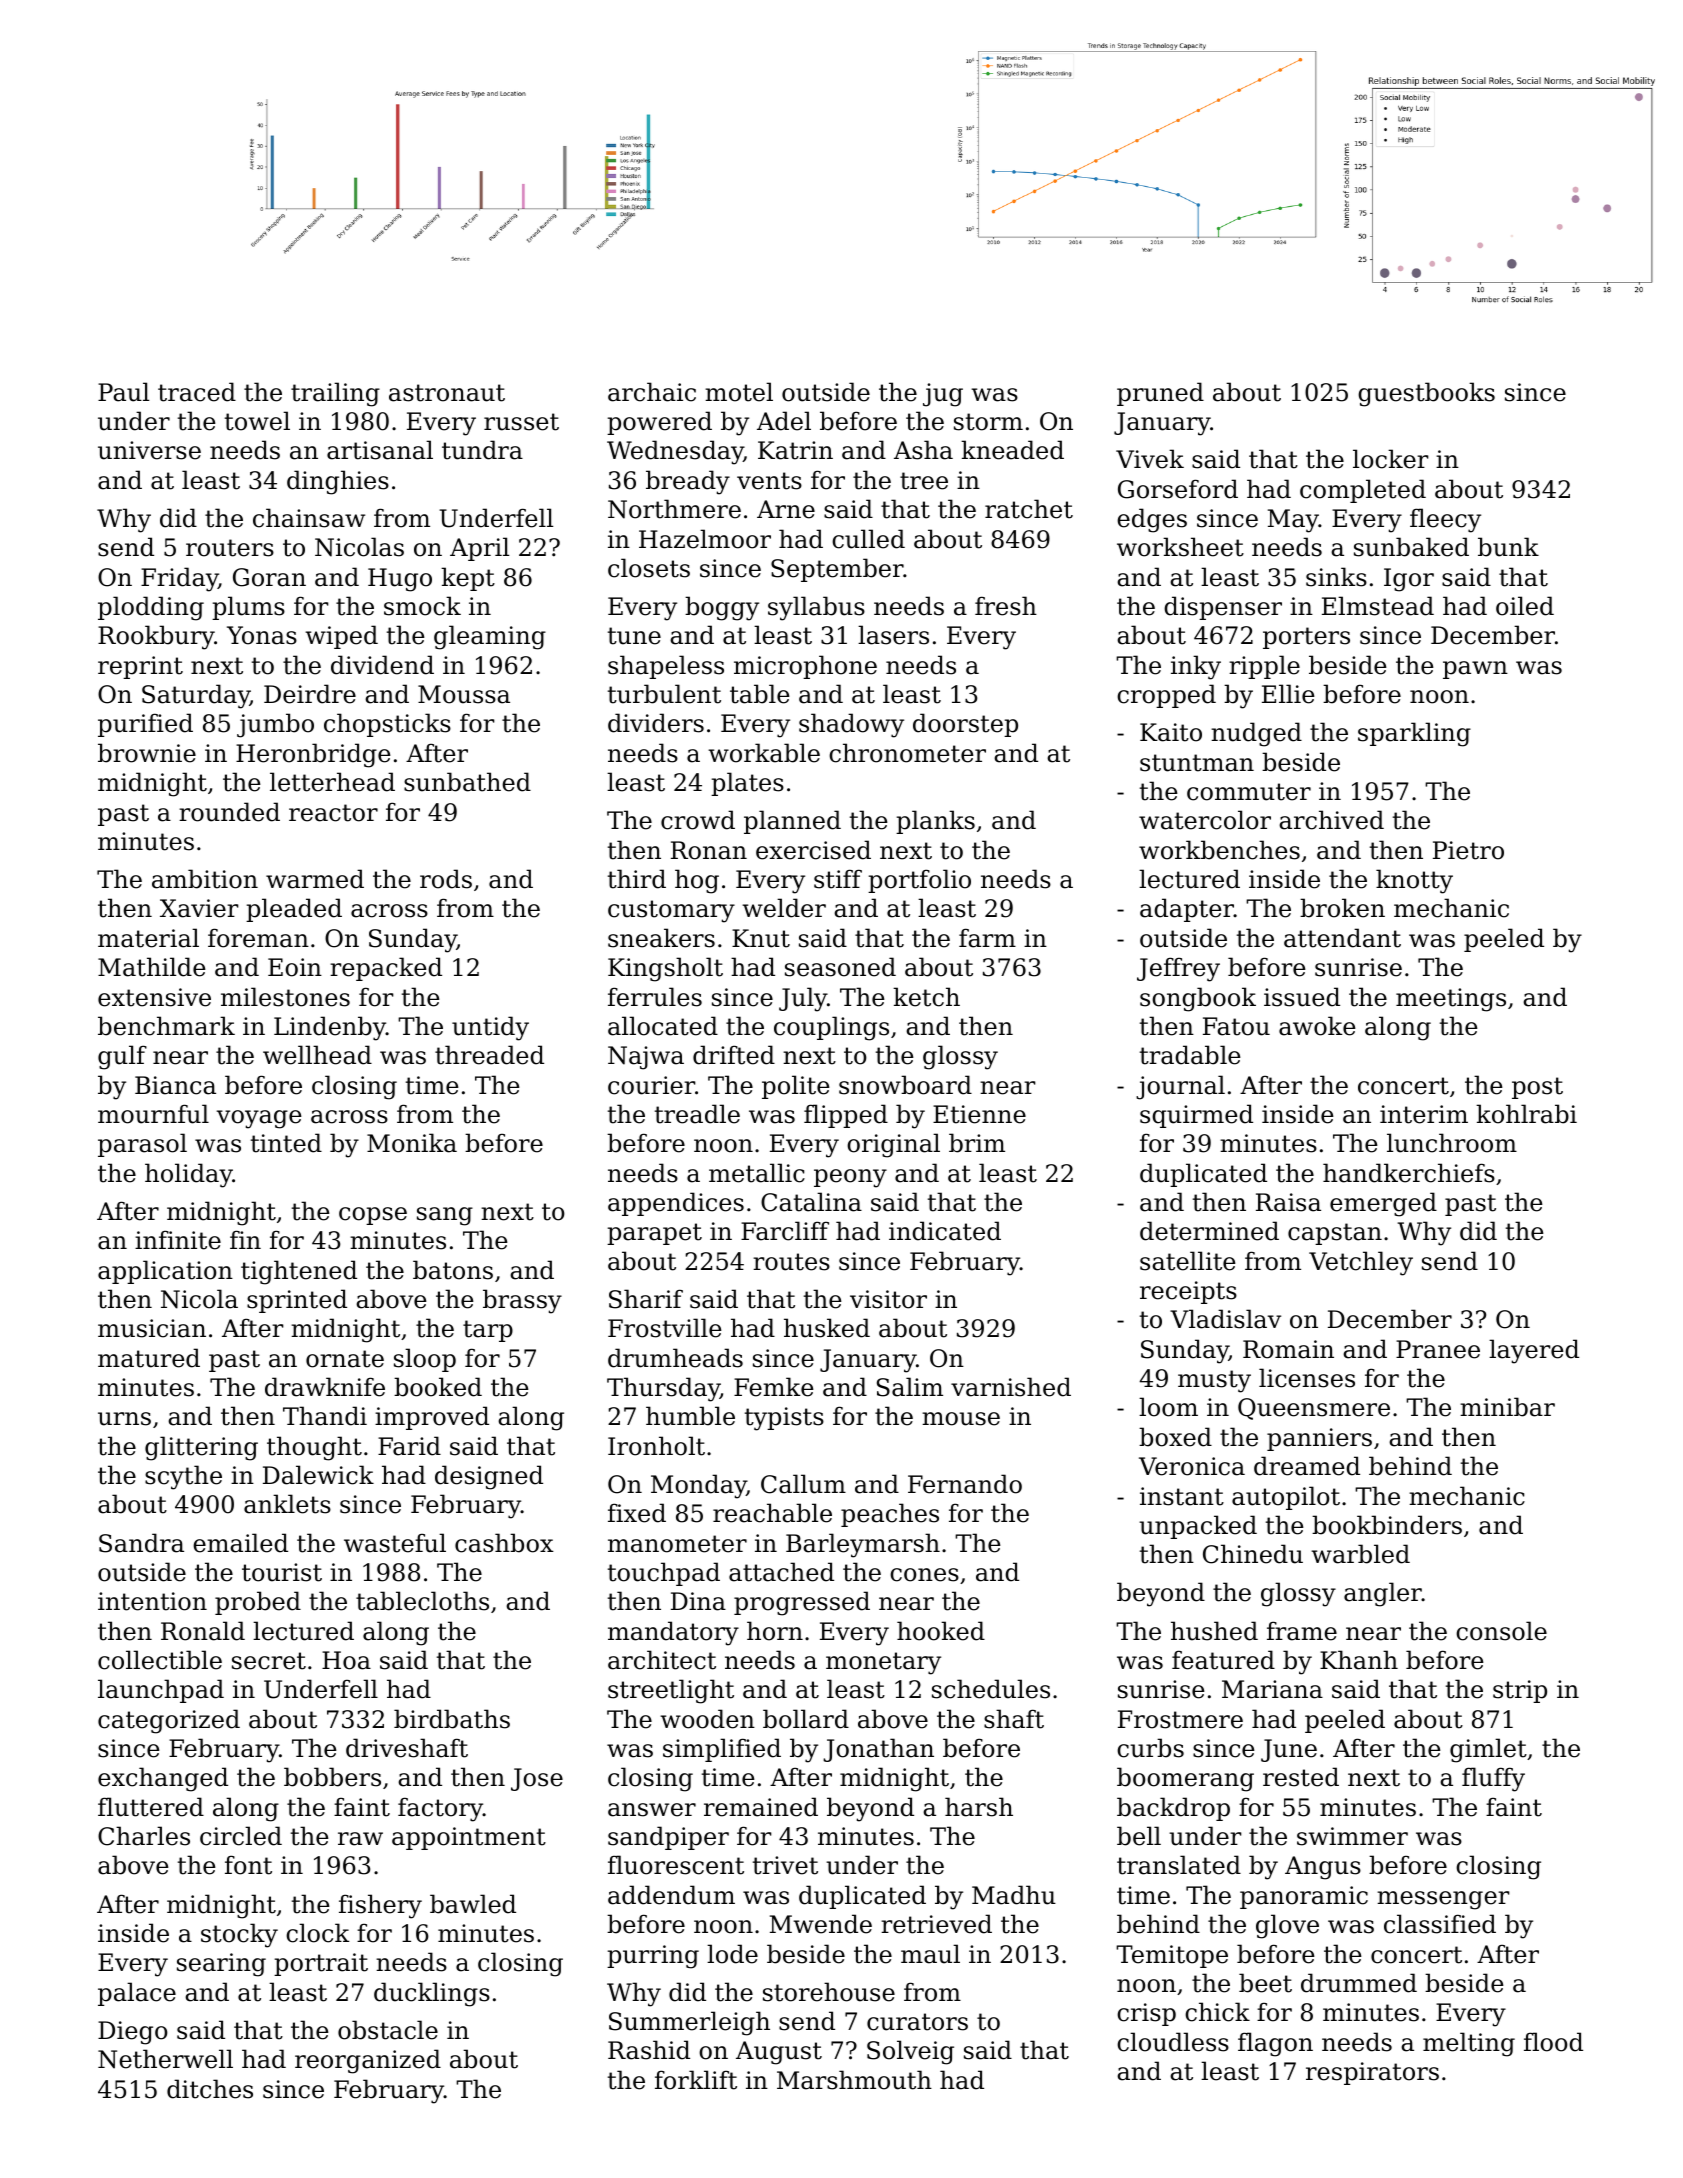  Describe the element at coordinates (210, 2089) in the screenshot. I see `ditches` at that location.
